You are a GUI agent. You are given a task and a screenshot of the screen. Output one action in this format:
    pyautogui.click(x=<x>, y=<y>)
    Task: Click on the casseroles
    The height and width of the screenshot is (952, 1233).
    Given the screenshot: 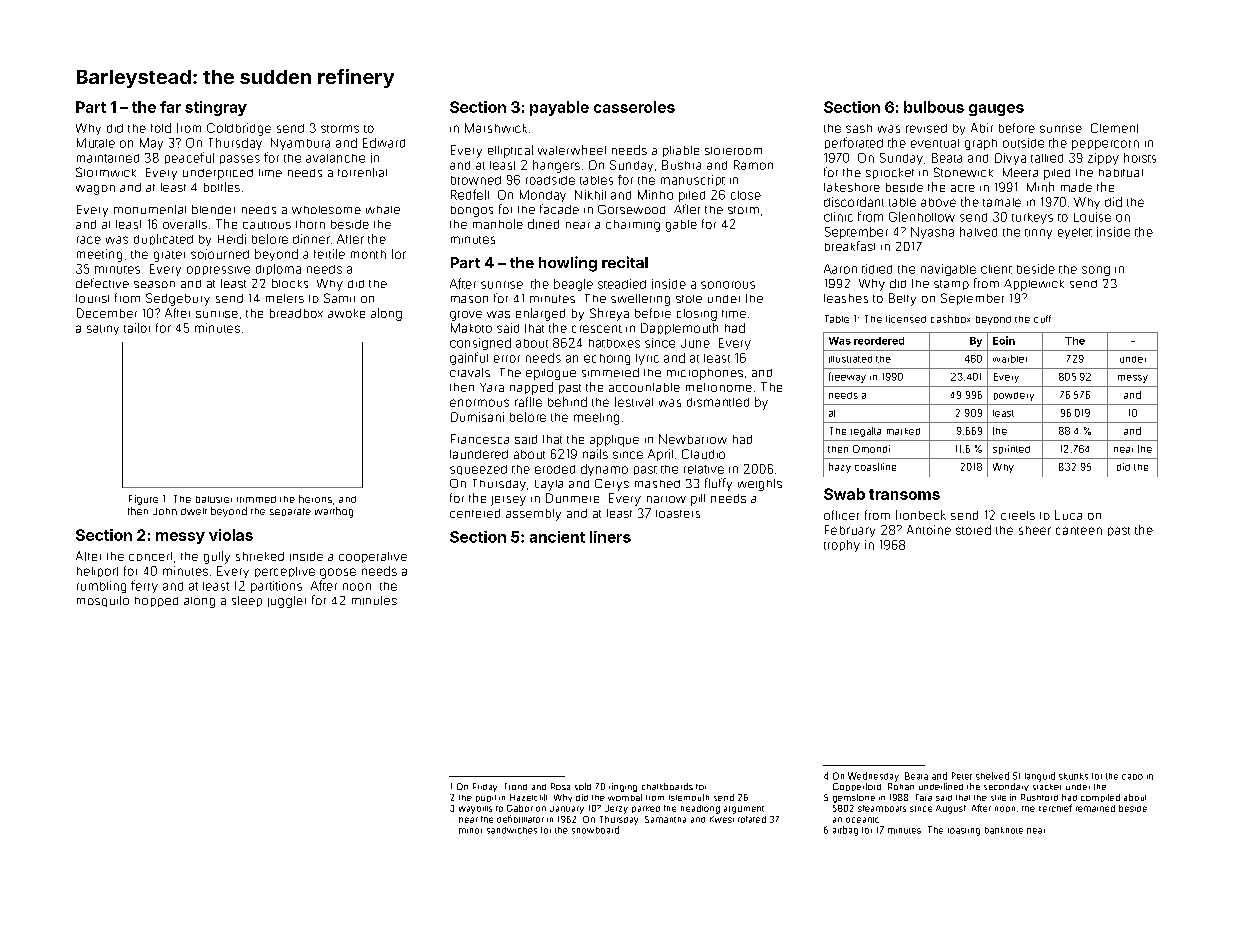 What is the action you would take?
    pyautogui.click(x=634, y=107)
